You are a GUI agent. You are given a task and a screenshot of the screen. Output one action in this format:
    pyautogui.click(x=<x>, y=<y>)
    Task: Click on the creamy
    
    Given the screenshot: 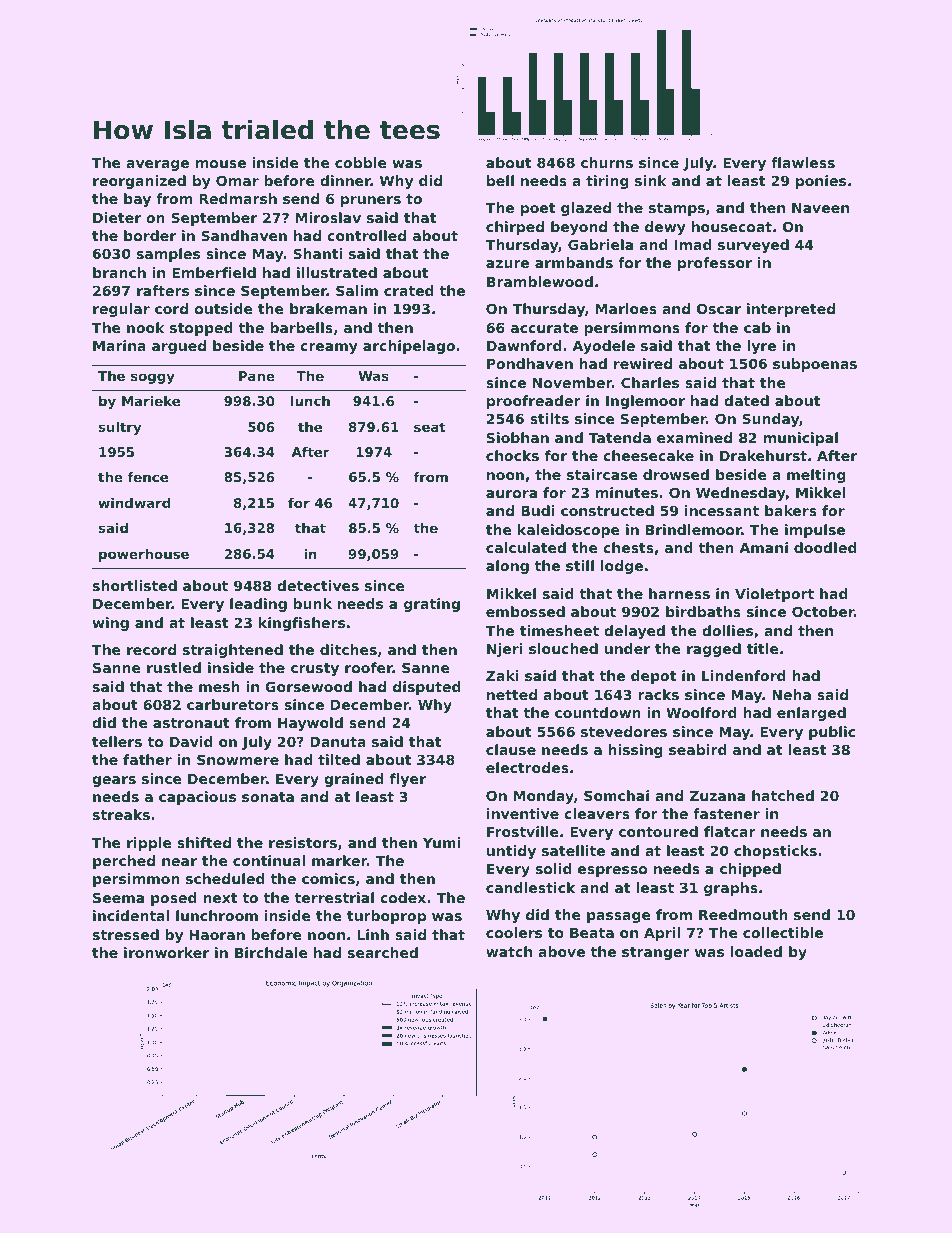 What is the action you would take?
    pyautogui.click(x=329, y=348)
